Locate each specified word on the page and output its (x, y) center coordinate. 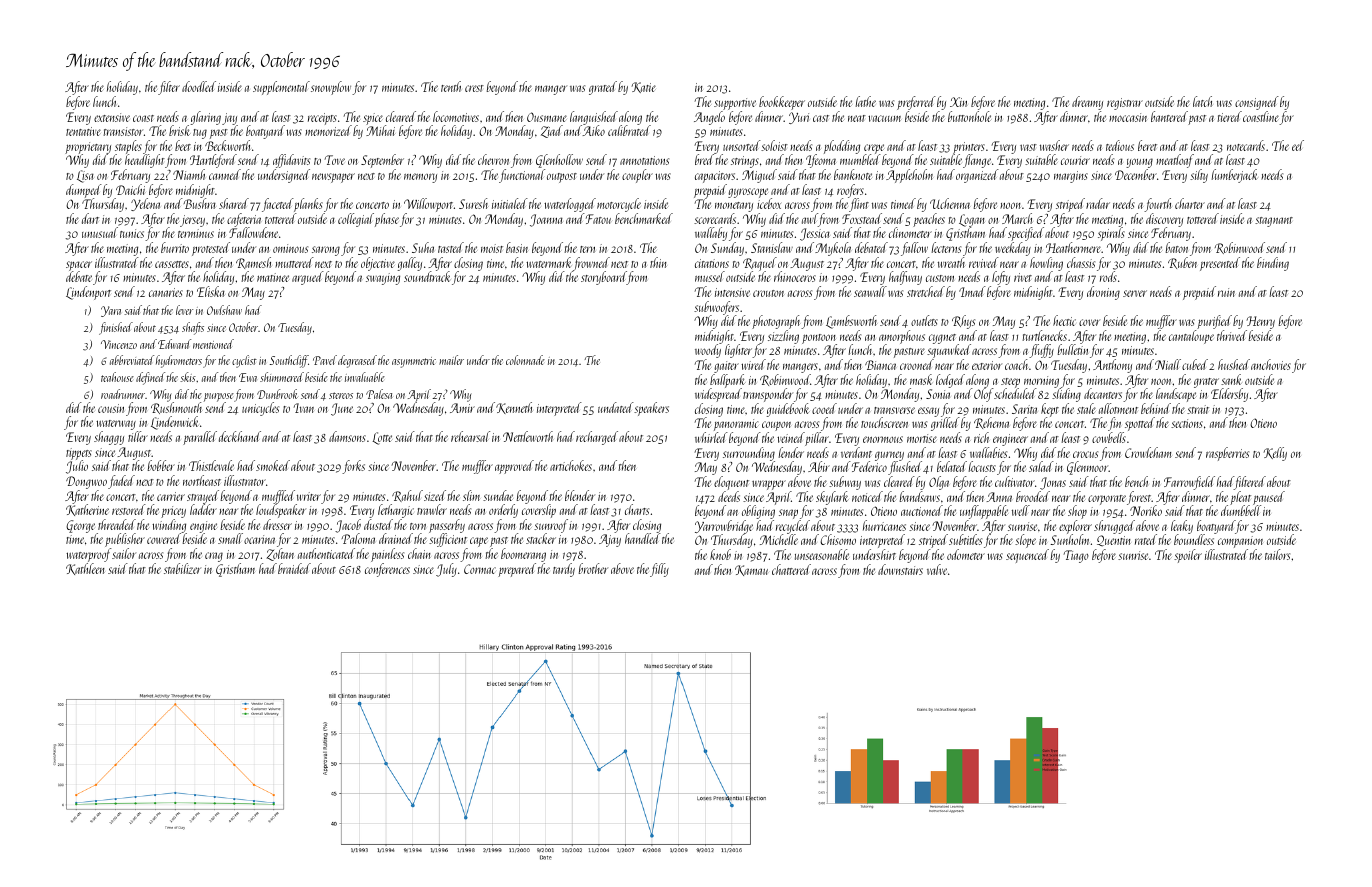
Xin (958, 102)
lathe (865, 101)
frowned (591, 264)
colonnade (525, 360)
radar (1098, 203)
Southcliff (289, 361)
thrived (1232, 335)
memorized (327, 131)
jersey (192, 221)
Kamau (751, 570)
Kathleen (85, 569)
